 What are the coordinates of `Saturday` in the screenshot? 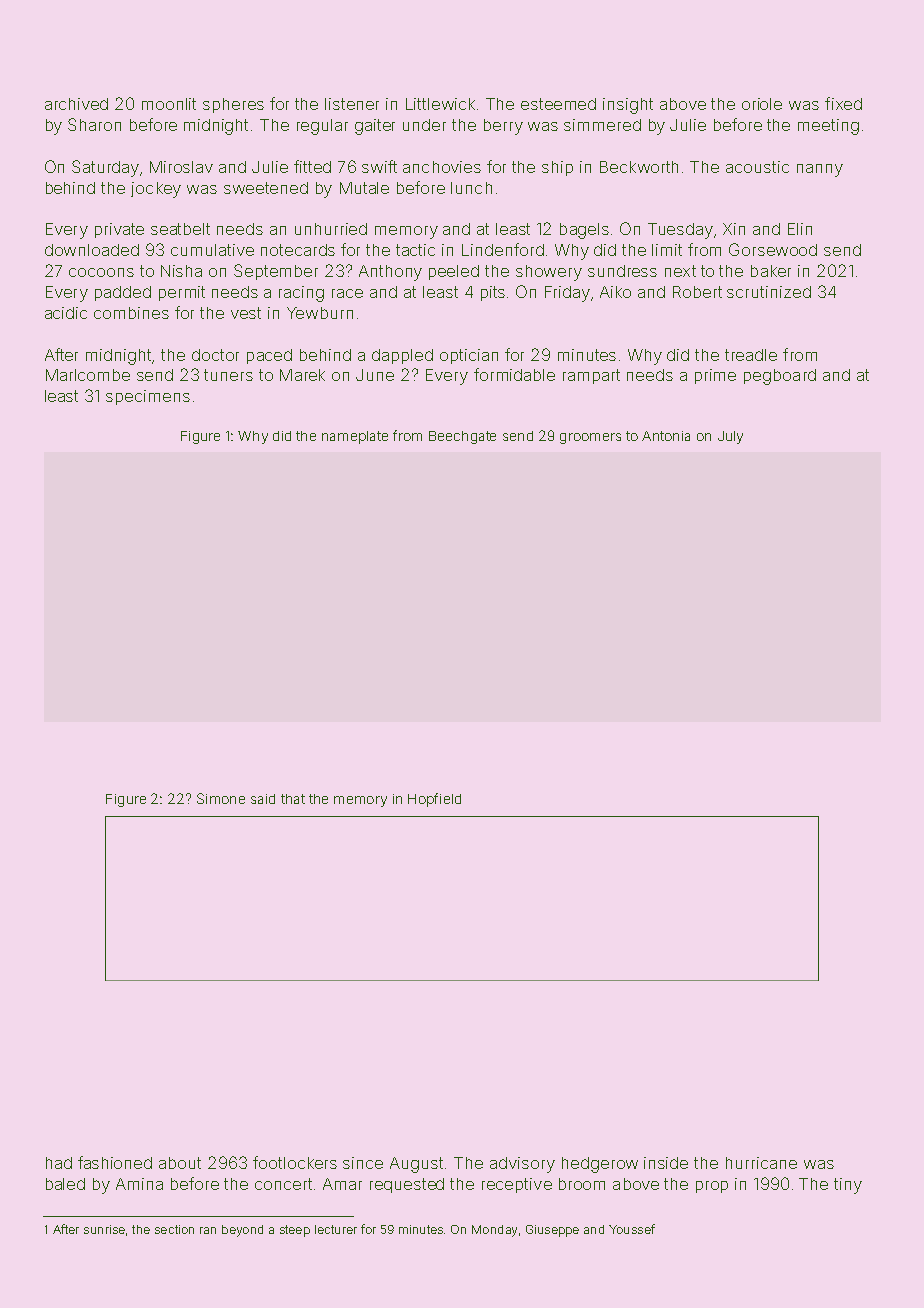 It's located at (105, 168).
